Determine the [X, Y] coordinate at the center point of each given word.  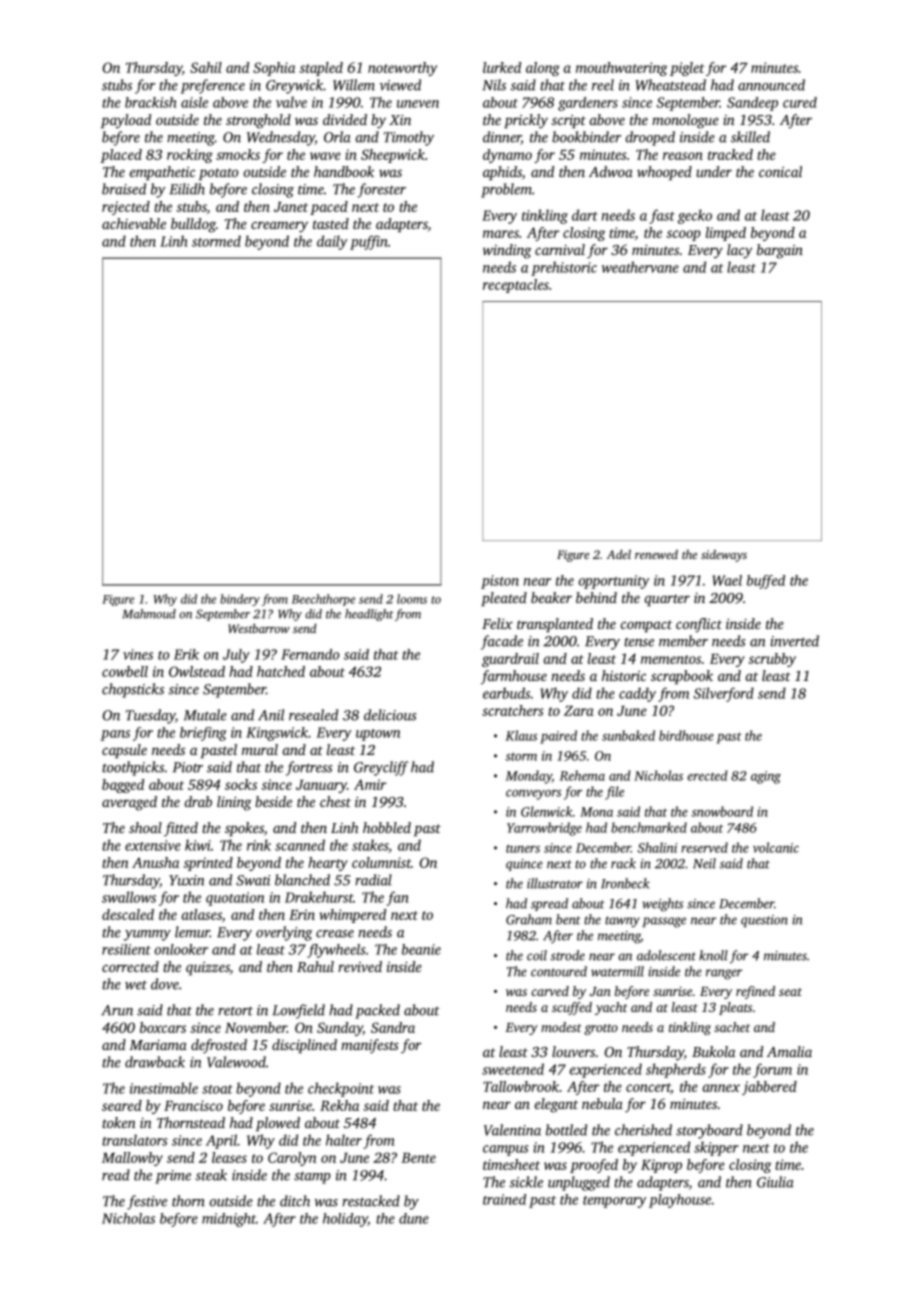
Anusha [155, 862]
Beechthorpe [323, 600]
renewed [656, 554]
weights [662, 905]
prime [173, 1177]
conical [780, 171]
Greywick [294, 86]
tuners [523, 848]
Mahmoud [149, 614]
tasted [331, 223]
